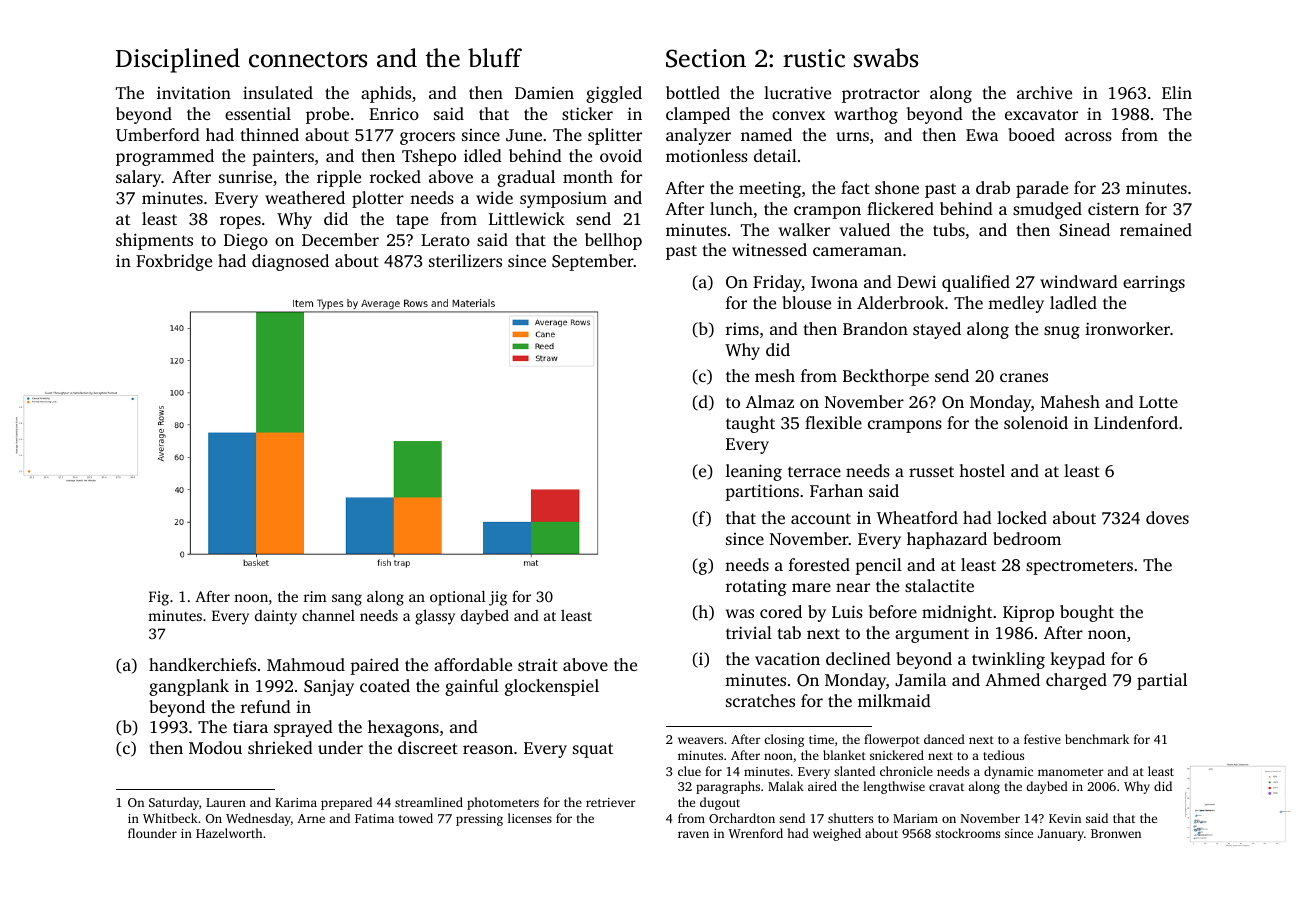 Image resolution: width=1308 pixels, height=924 pixels. What do you see at coordinates (229, 833) in the image?
I see `Hazelworth` at bounding box center [229, 833].
